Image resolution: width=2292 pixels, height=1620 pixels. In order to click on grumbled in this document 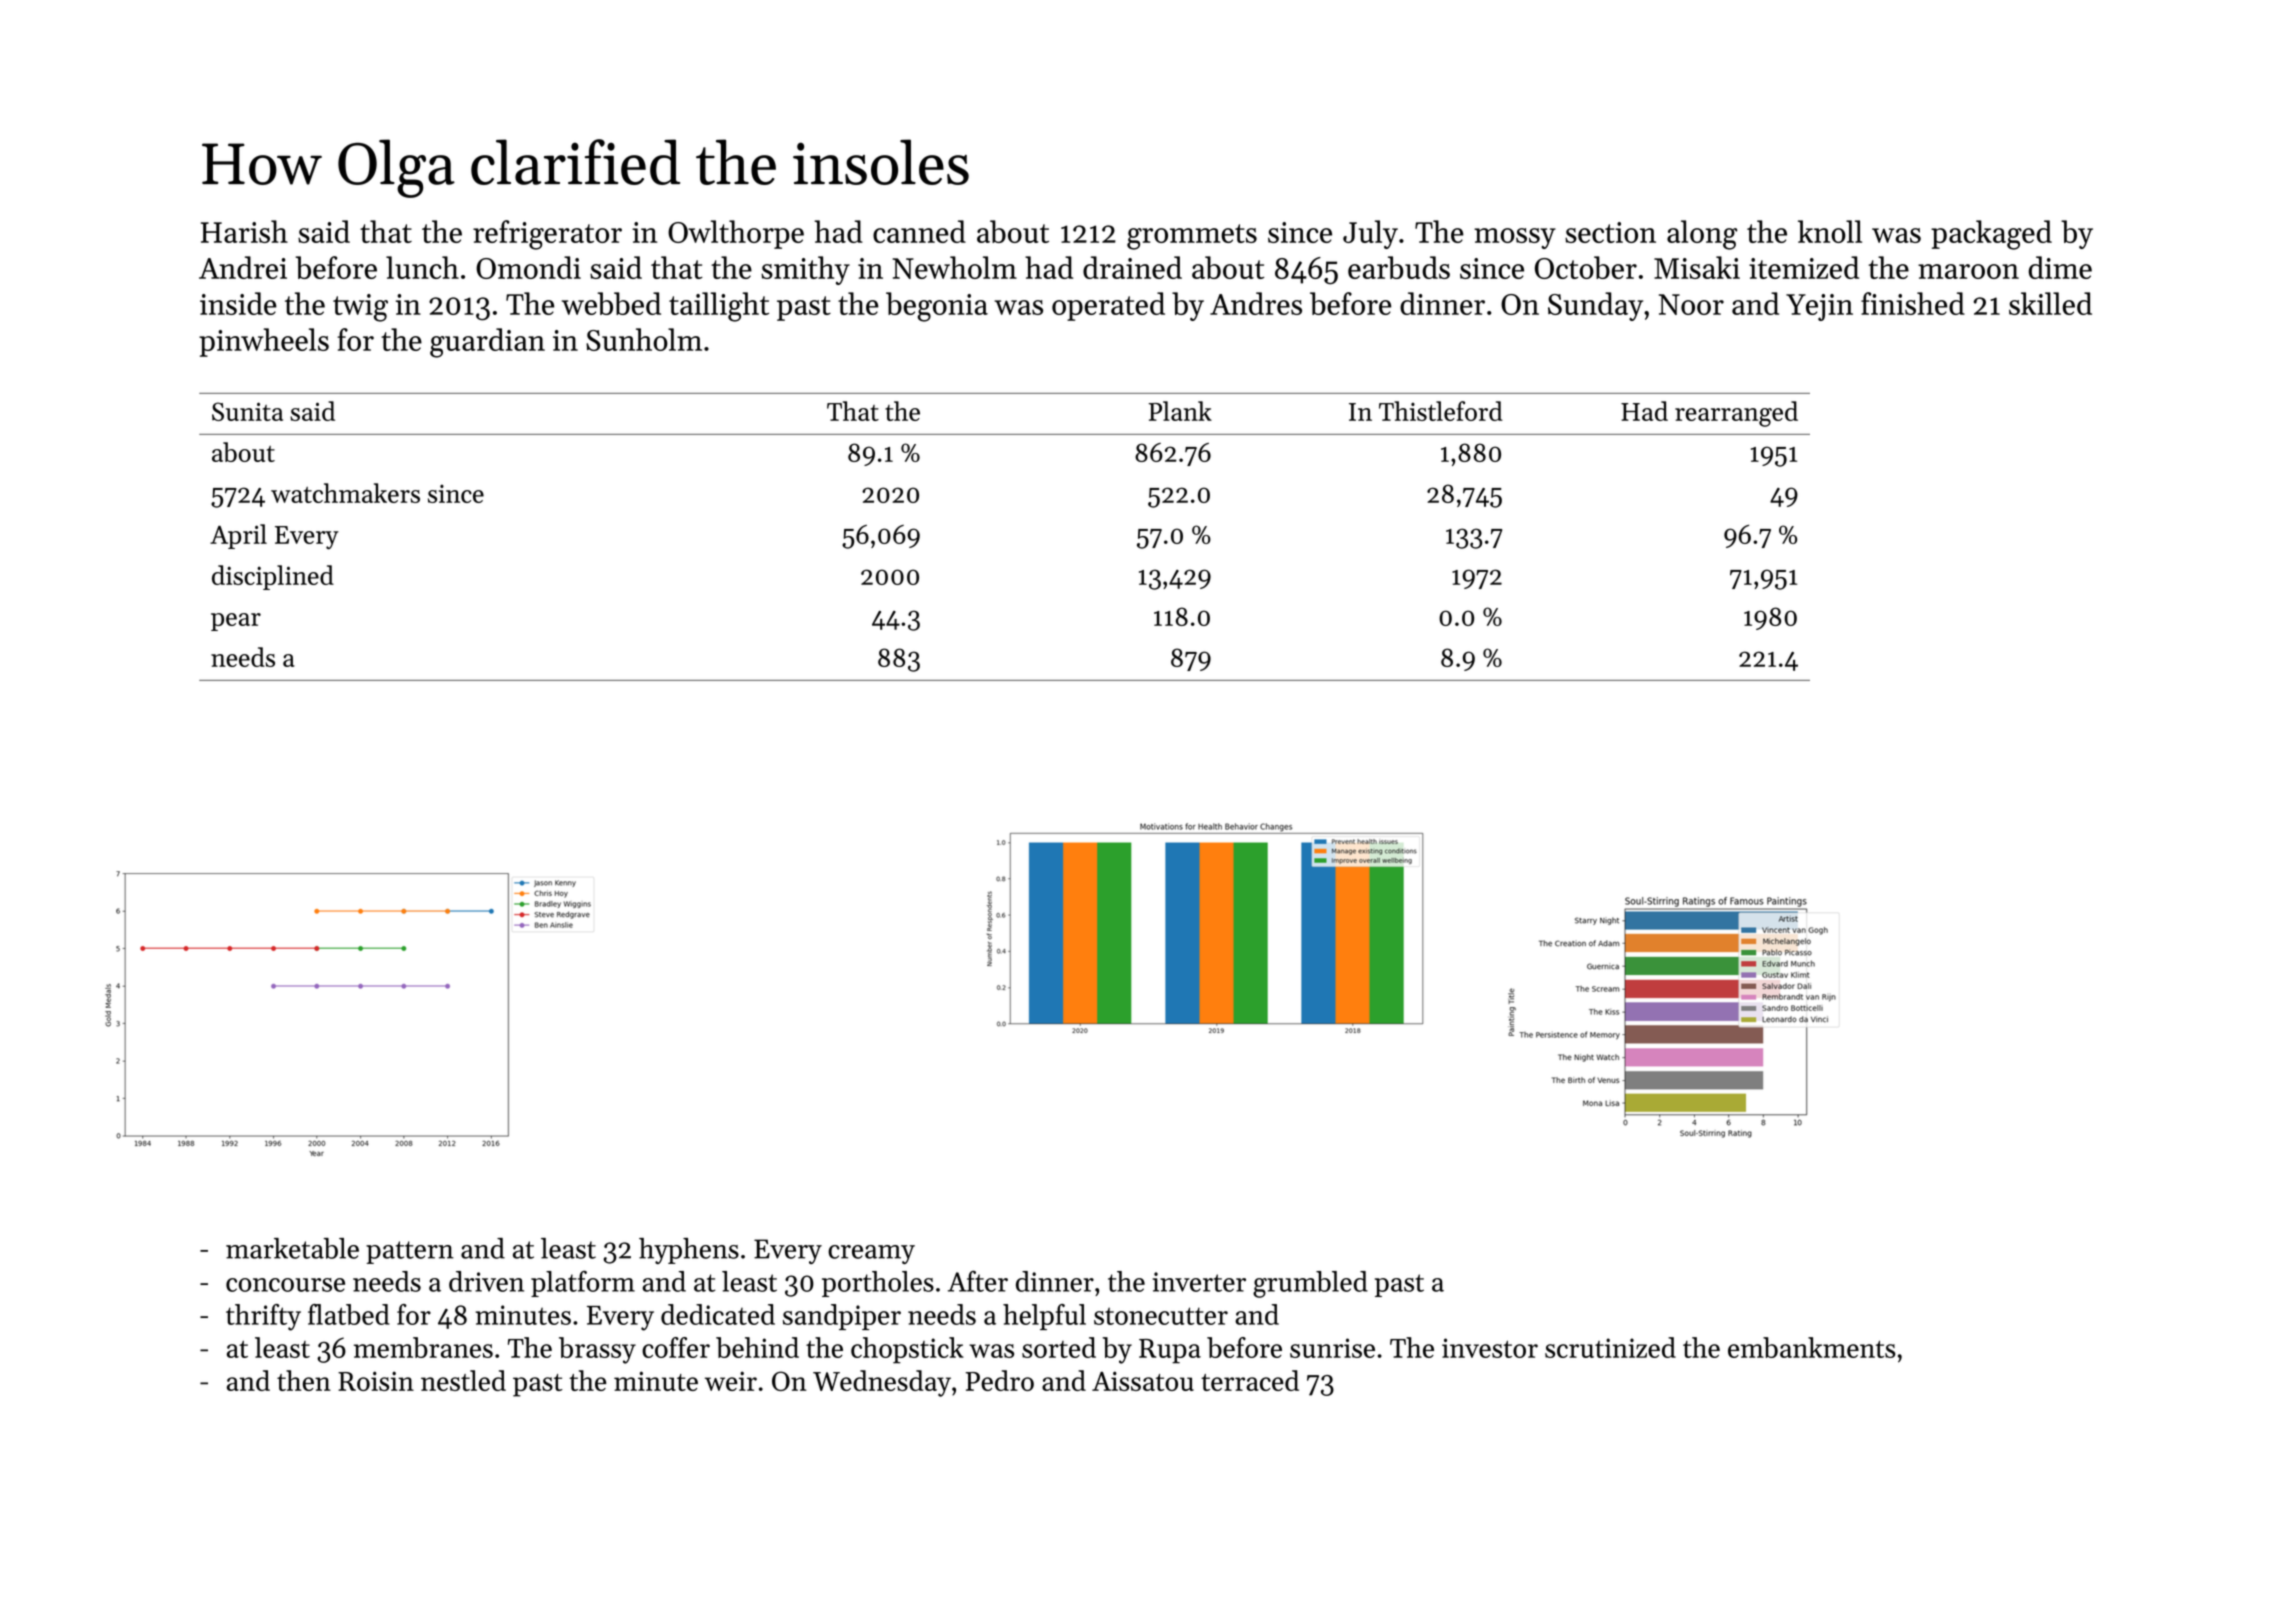, I will do `click(1310, 1284)`.
